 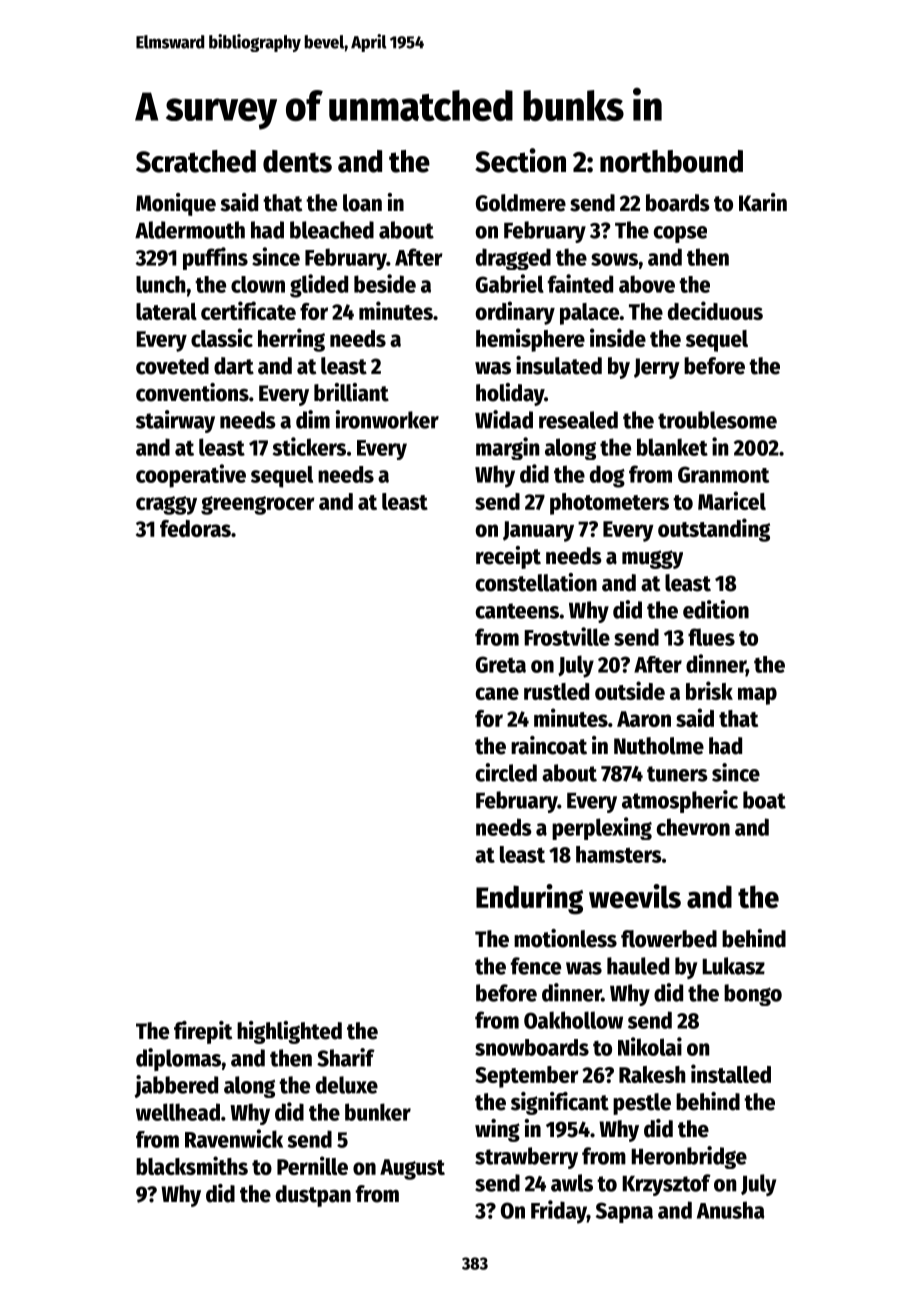 I want to click on flowerbed, so click(x=669, y=939).
